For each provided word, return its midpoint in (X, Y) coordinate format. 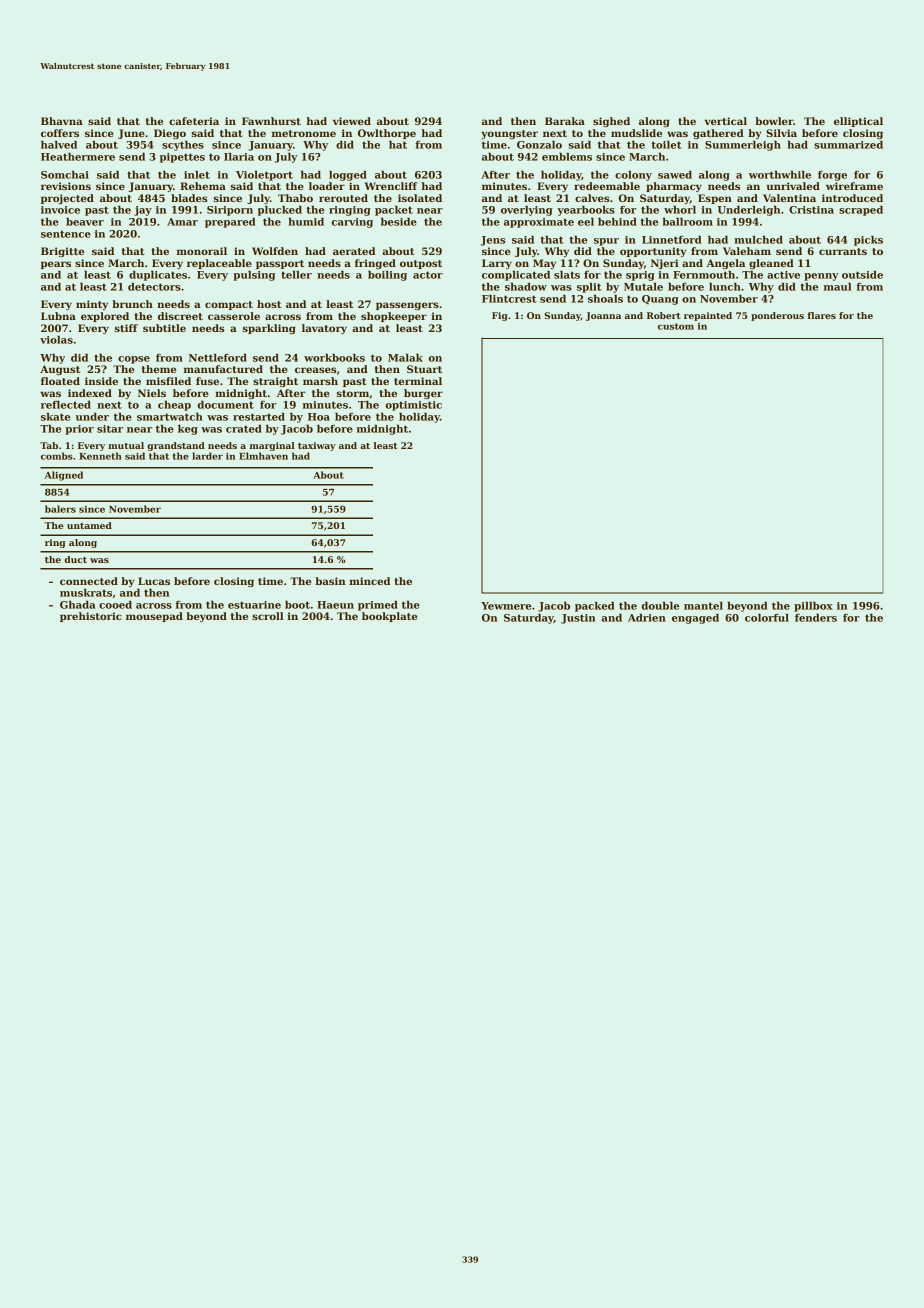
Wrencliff (391, 186)
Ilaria (239, 156)
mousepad (154, 617)
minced (369, 581)
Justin (578, 619)
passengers (407, 306)
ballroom (688, 221)
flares (822, 315)
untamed (89, 525)
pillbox (813, 606)
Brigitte (62, 252)
